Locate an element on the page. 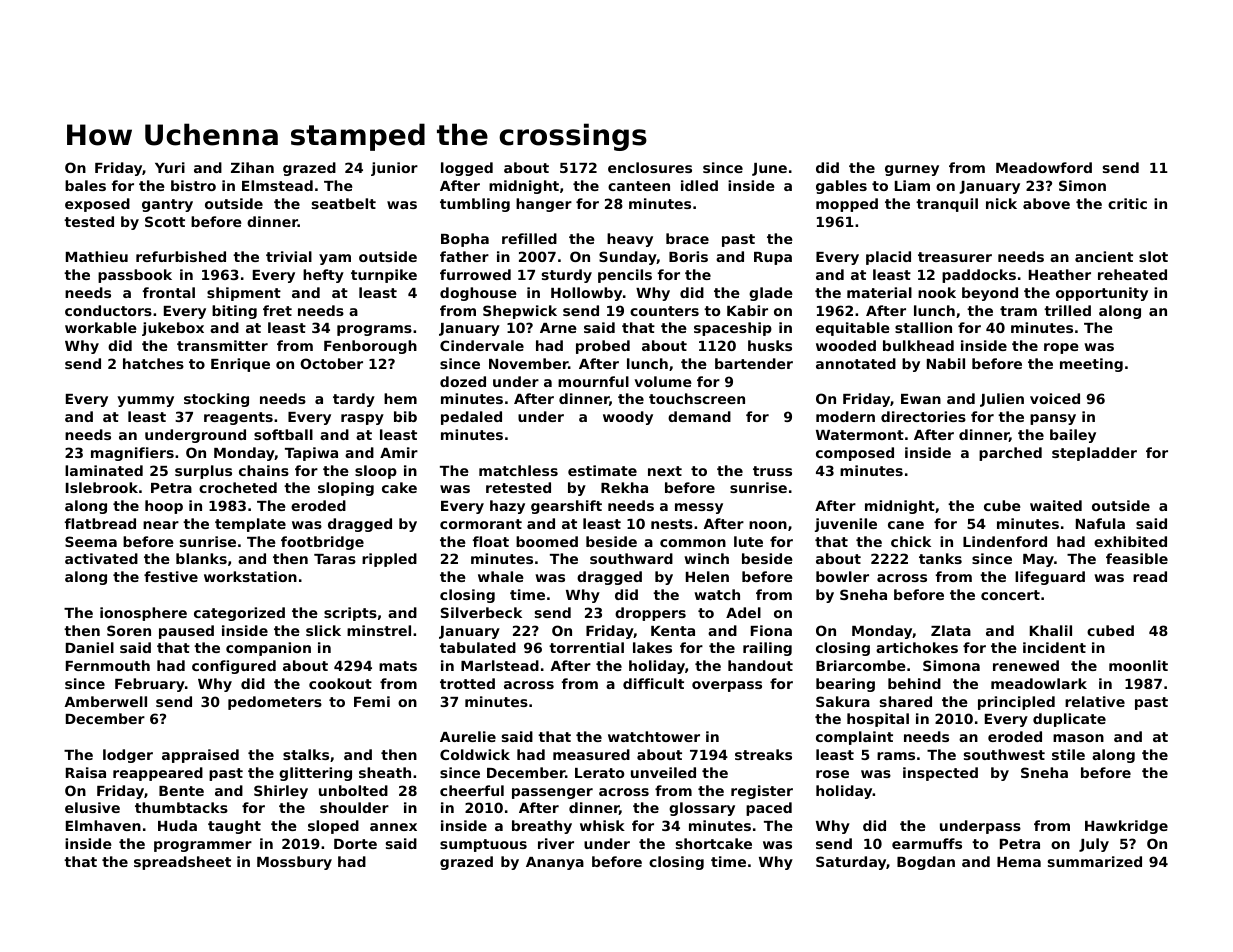 The image size is (1233, 952). magnifiers is located at coordinates (132, 454).
